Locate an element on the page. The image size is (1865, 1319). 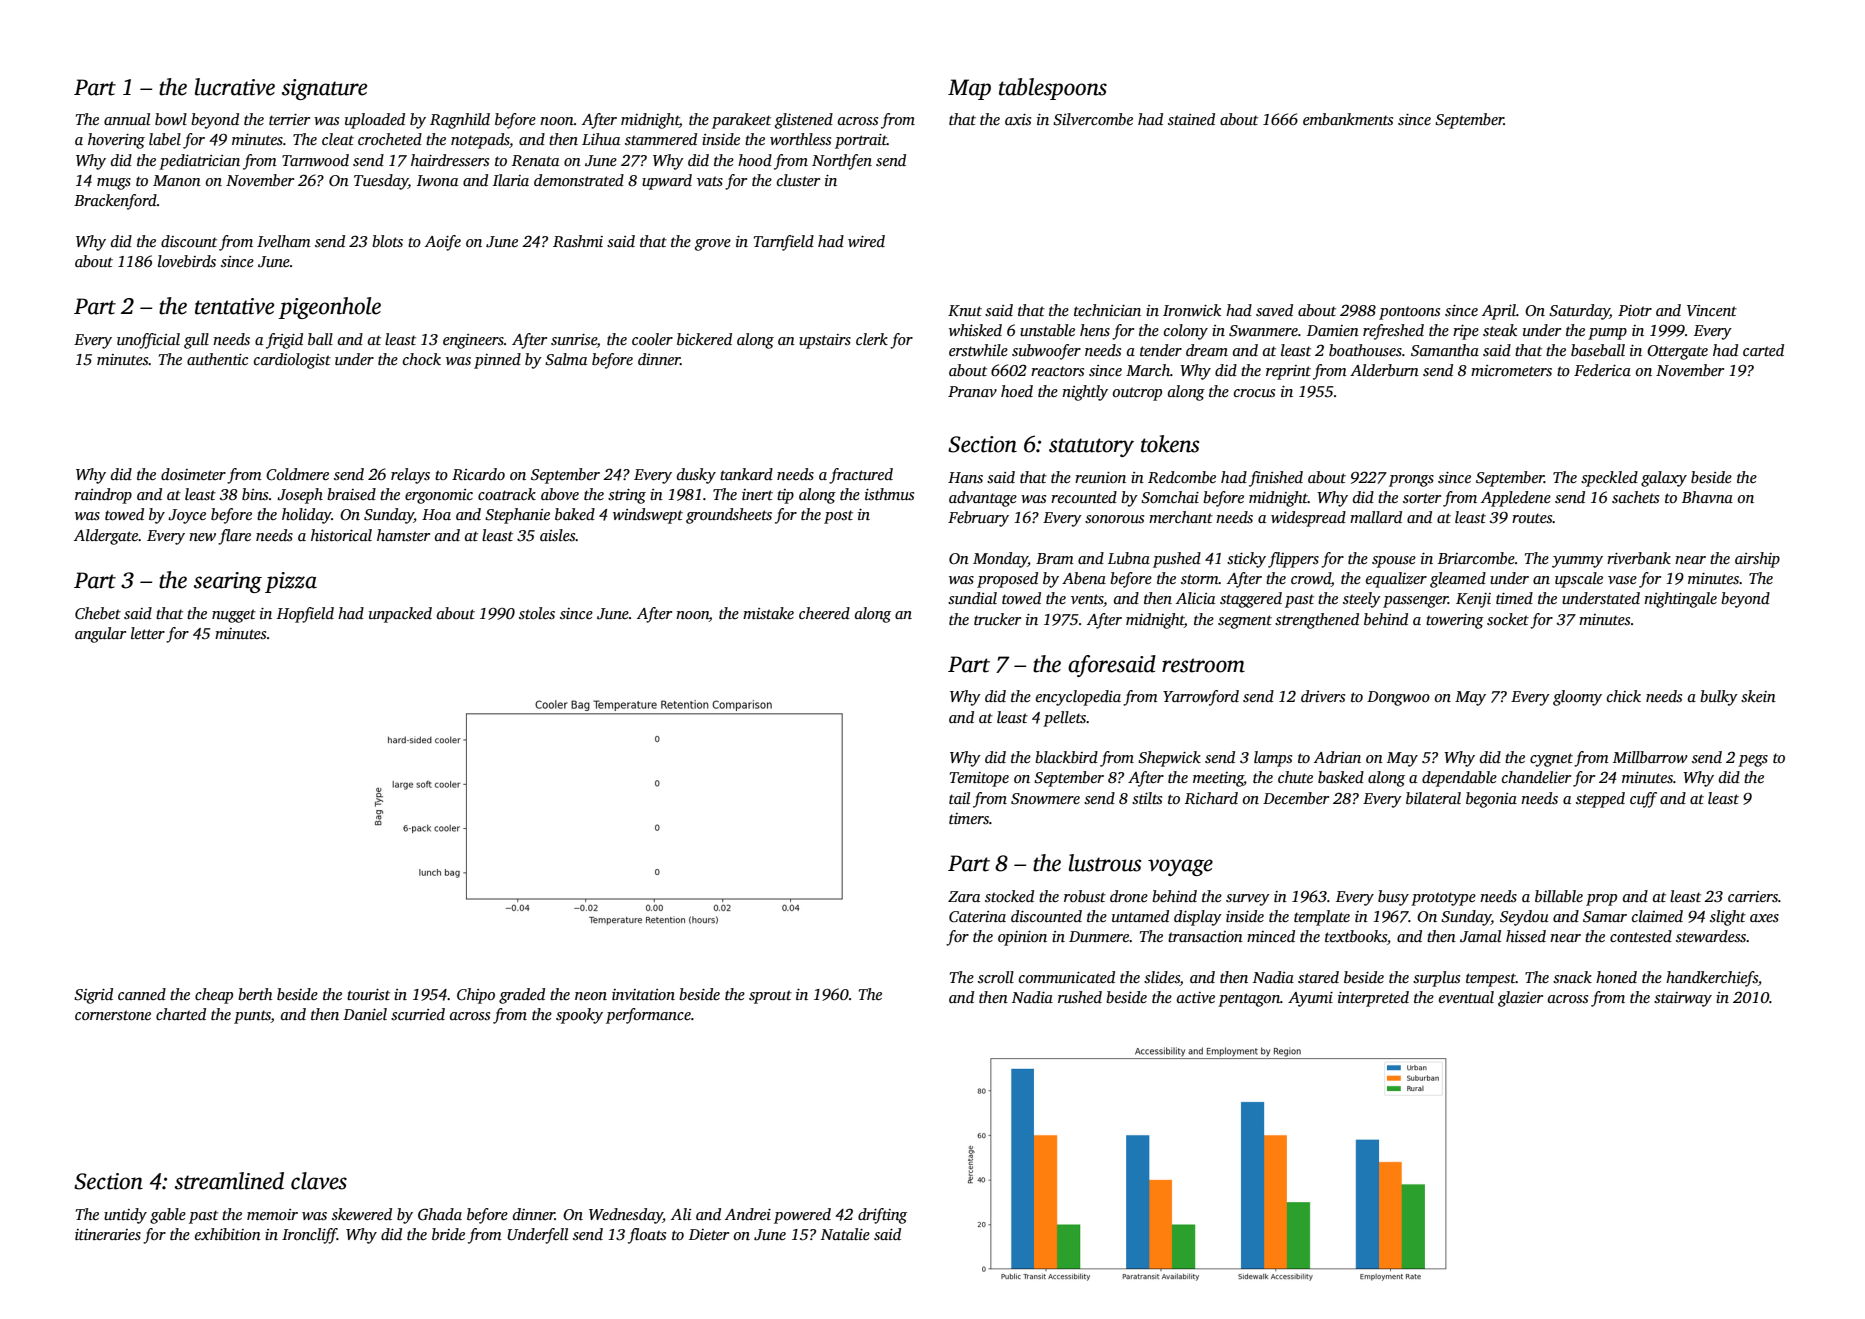
portrait is located at coordinates (861, 141).
